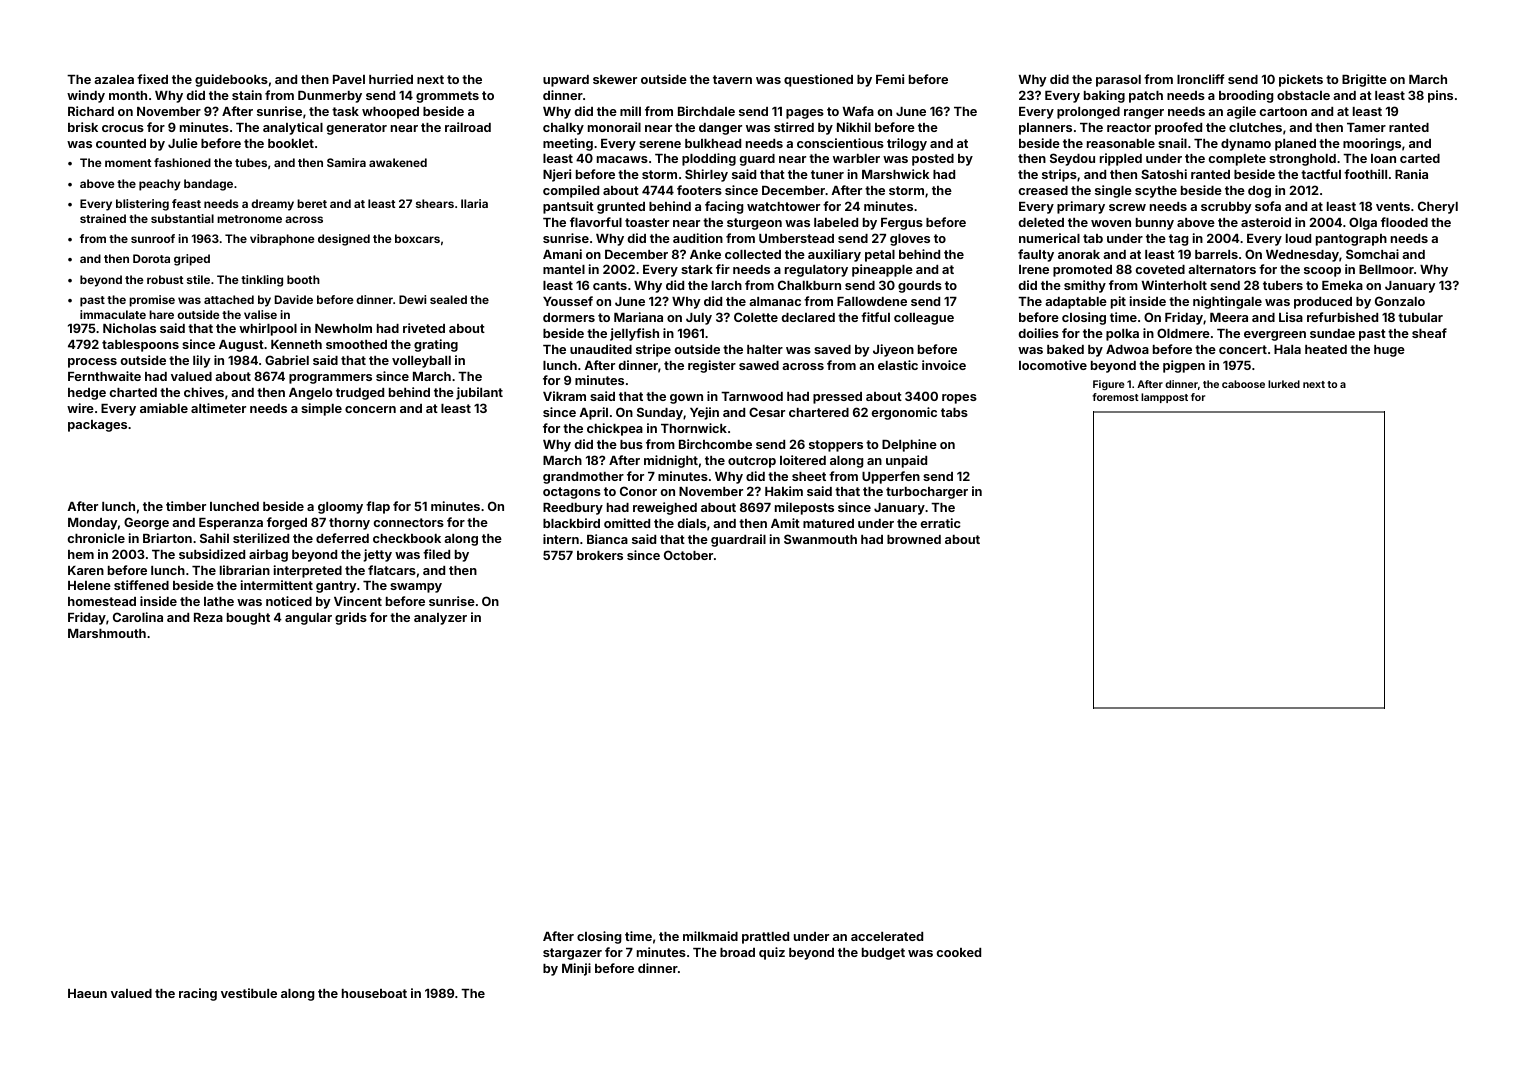  What do you see at coordinates (940, 523) in the document?
I see `erratic` at bounding box center [940, 523].
